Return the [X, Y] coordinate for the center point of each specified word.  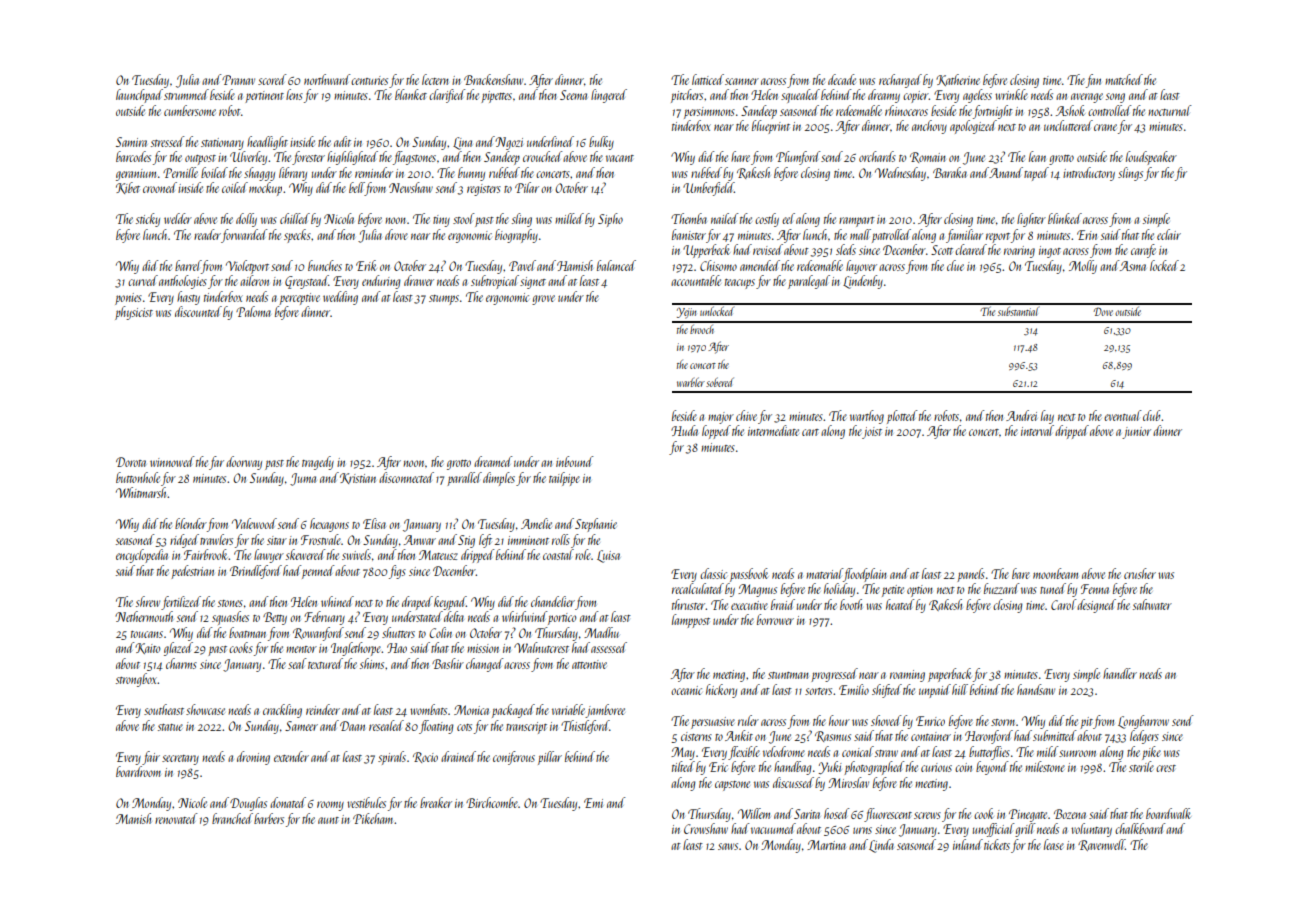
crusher [1140, 573]
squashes [230, 618]
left [485, 541]
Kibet [128, 188]
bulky [601, 143]
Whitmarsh [142, 492]
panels [971, 575]
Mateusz [438, 555]
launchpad [139, 96]
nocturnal [1170, 110]
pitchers [687, 96]
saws [728, 846]
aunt [328, 820]
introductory [1089, 174]
